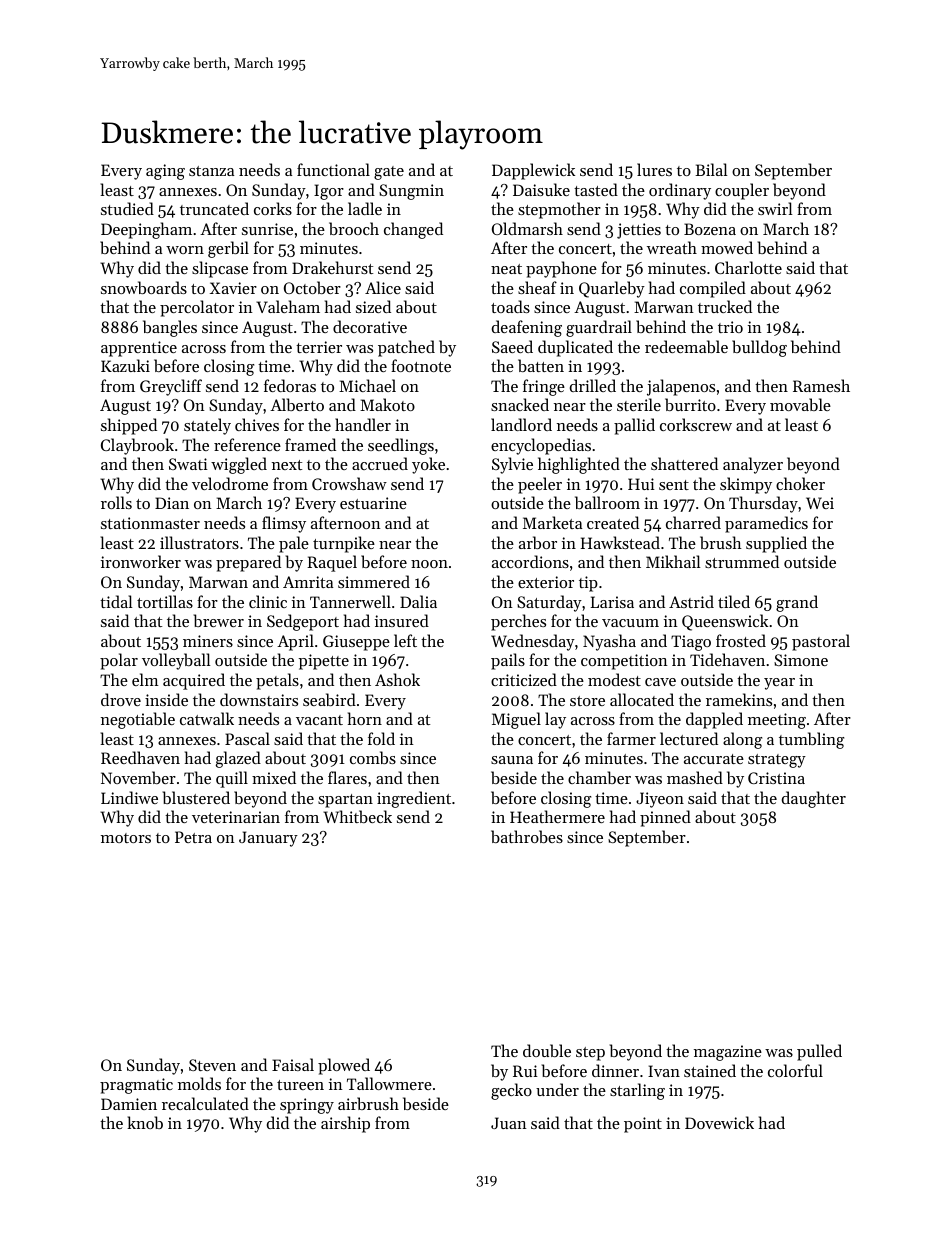 The image size is (952, 1233). Describe the element at coordinates (199, 542) in the page. I see `illustrators` at that location.
